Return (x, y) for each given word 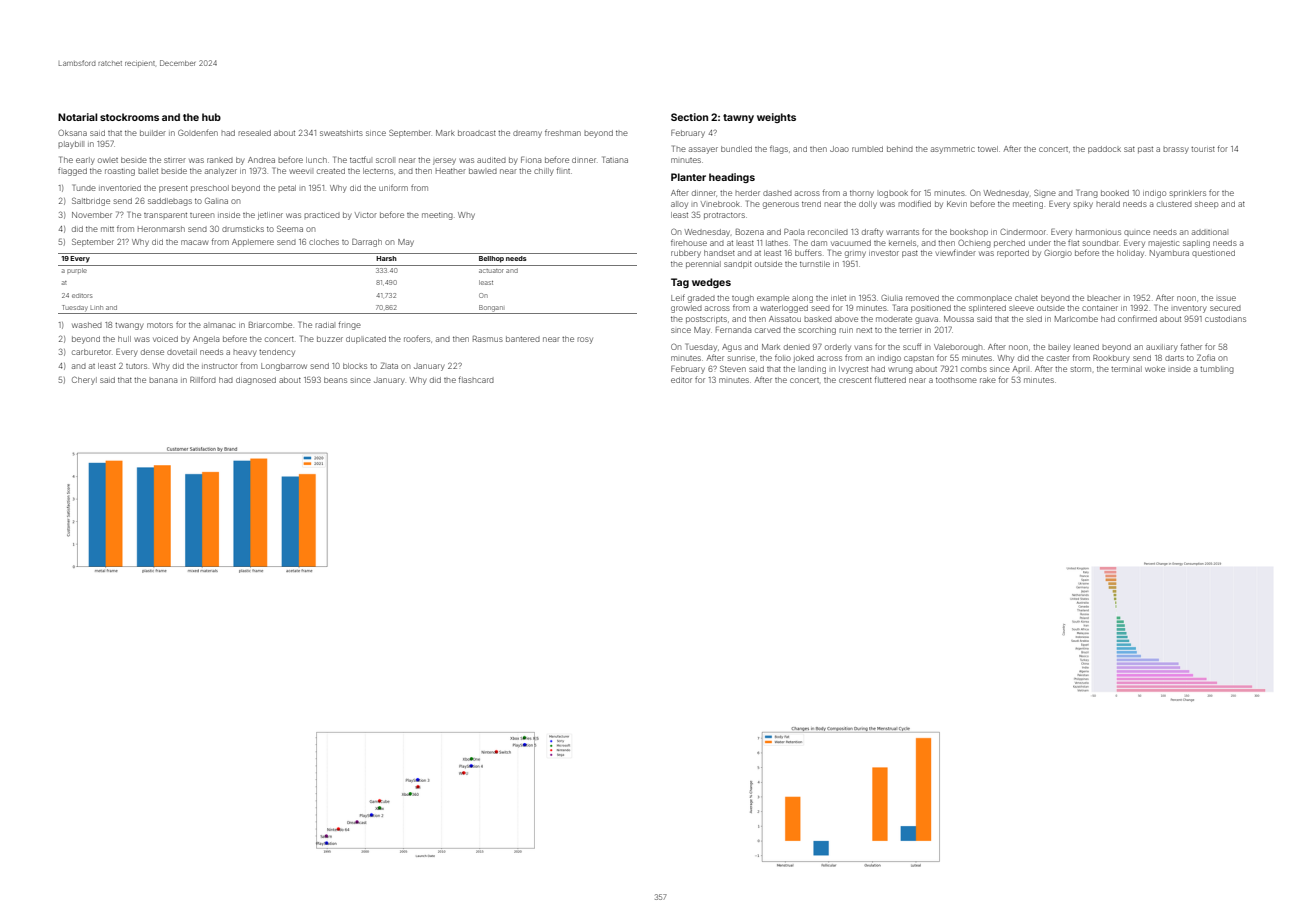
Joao (839, 149)
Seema (290, 229)
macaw (194, 242)
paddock (1104, 150)
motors (160, 325)
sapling (1196, 244)
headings (732, 178)
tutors (136, 366)
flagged (72, 171)
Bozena (750, 232)
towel (988, 149)
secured (1225, 308)
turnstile (815, 264)
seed (820, 308)
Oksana (72, 132)
